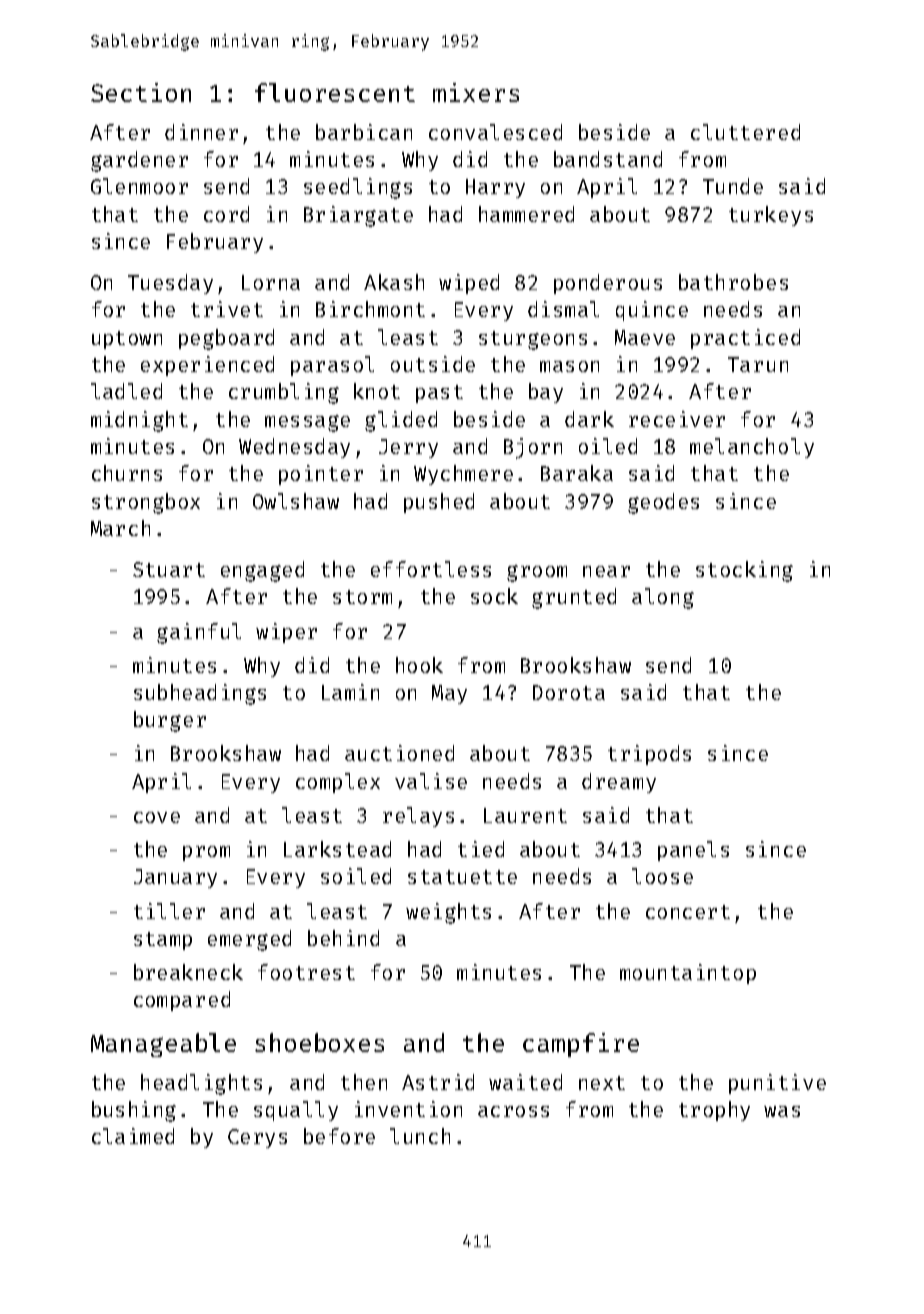 The width and height of the screenshot is (924, 1314). Describe the element at coordinates (495, 188) in the screenshot. I see `Harry` at that location.
